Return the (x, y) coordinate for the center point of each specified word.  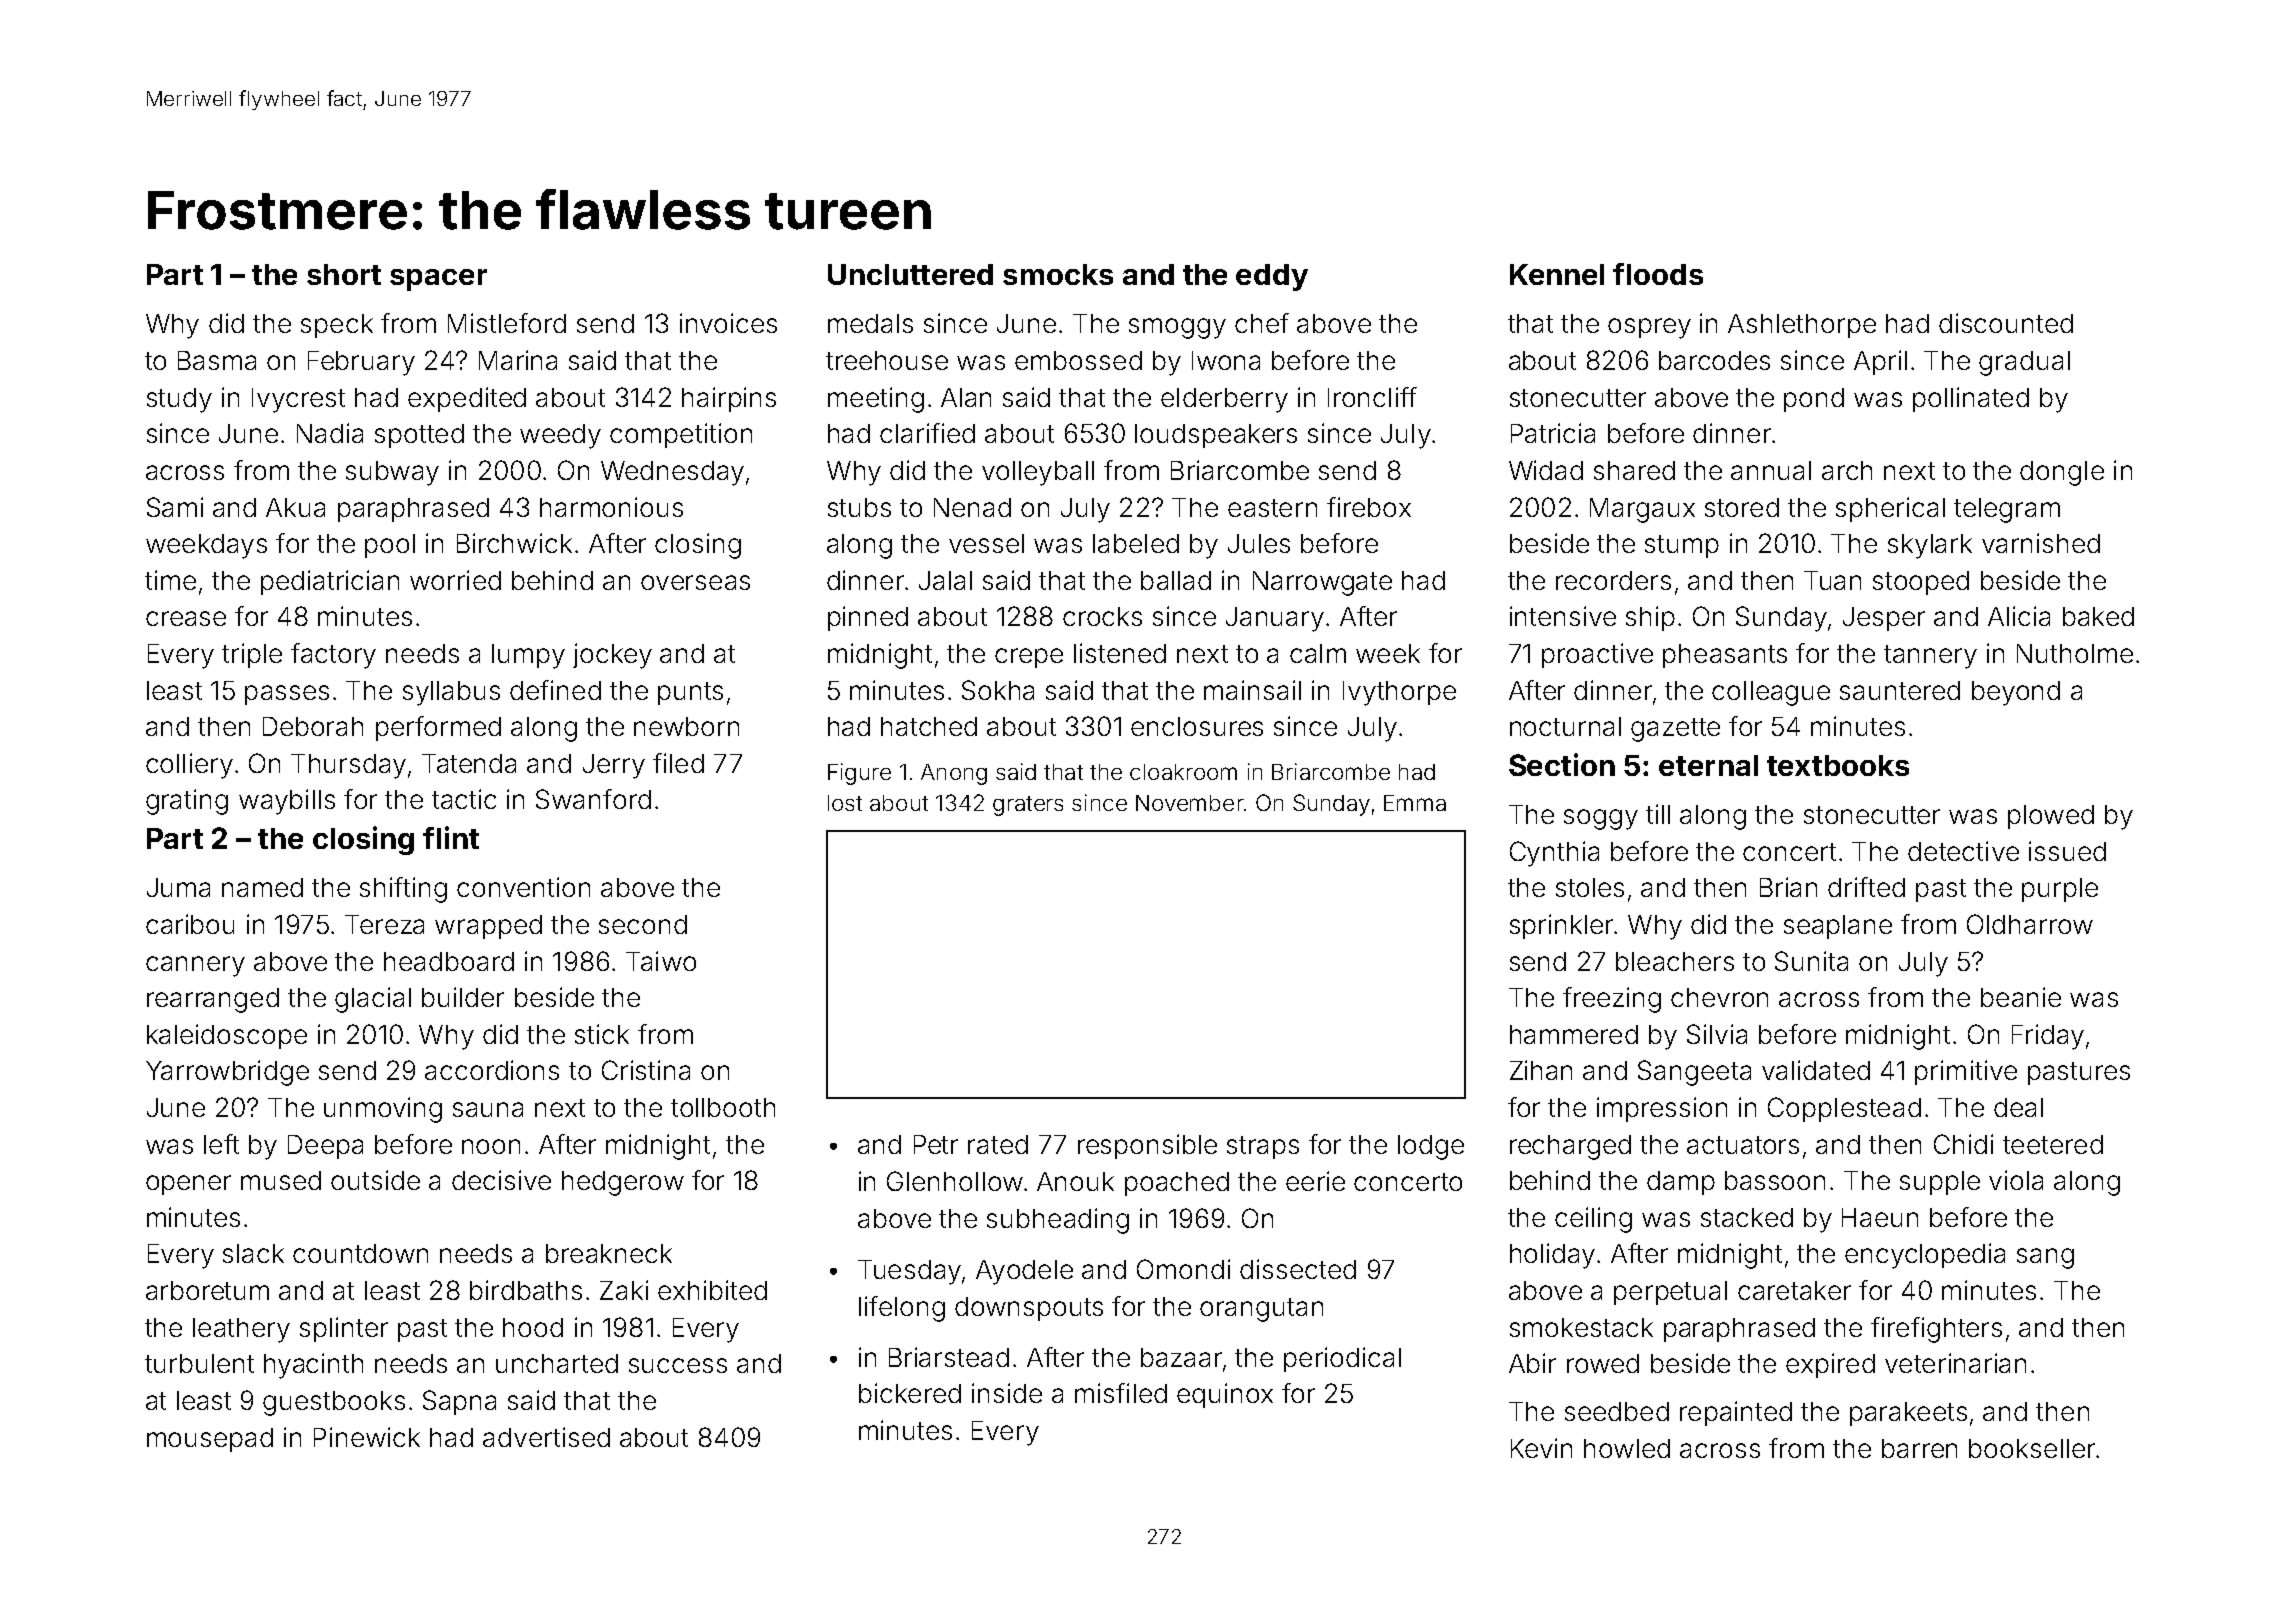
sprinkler (1561, 926)
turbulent (199, 1363)
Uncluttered (910, 274)
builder (463, 997)
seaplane (1838, 927)
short (344, 274)
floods (1658, 274)
